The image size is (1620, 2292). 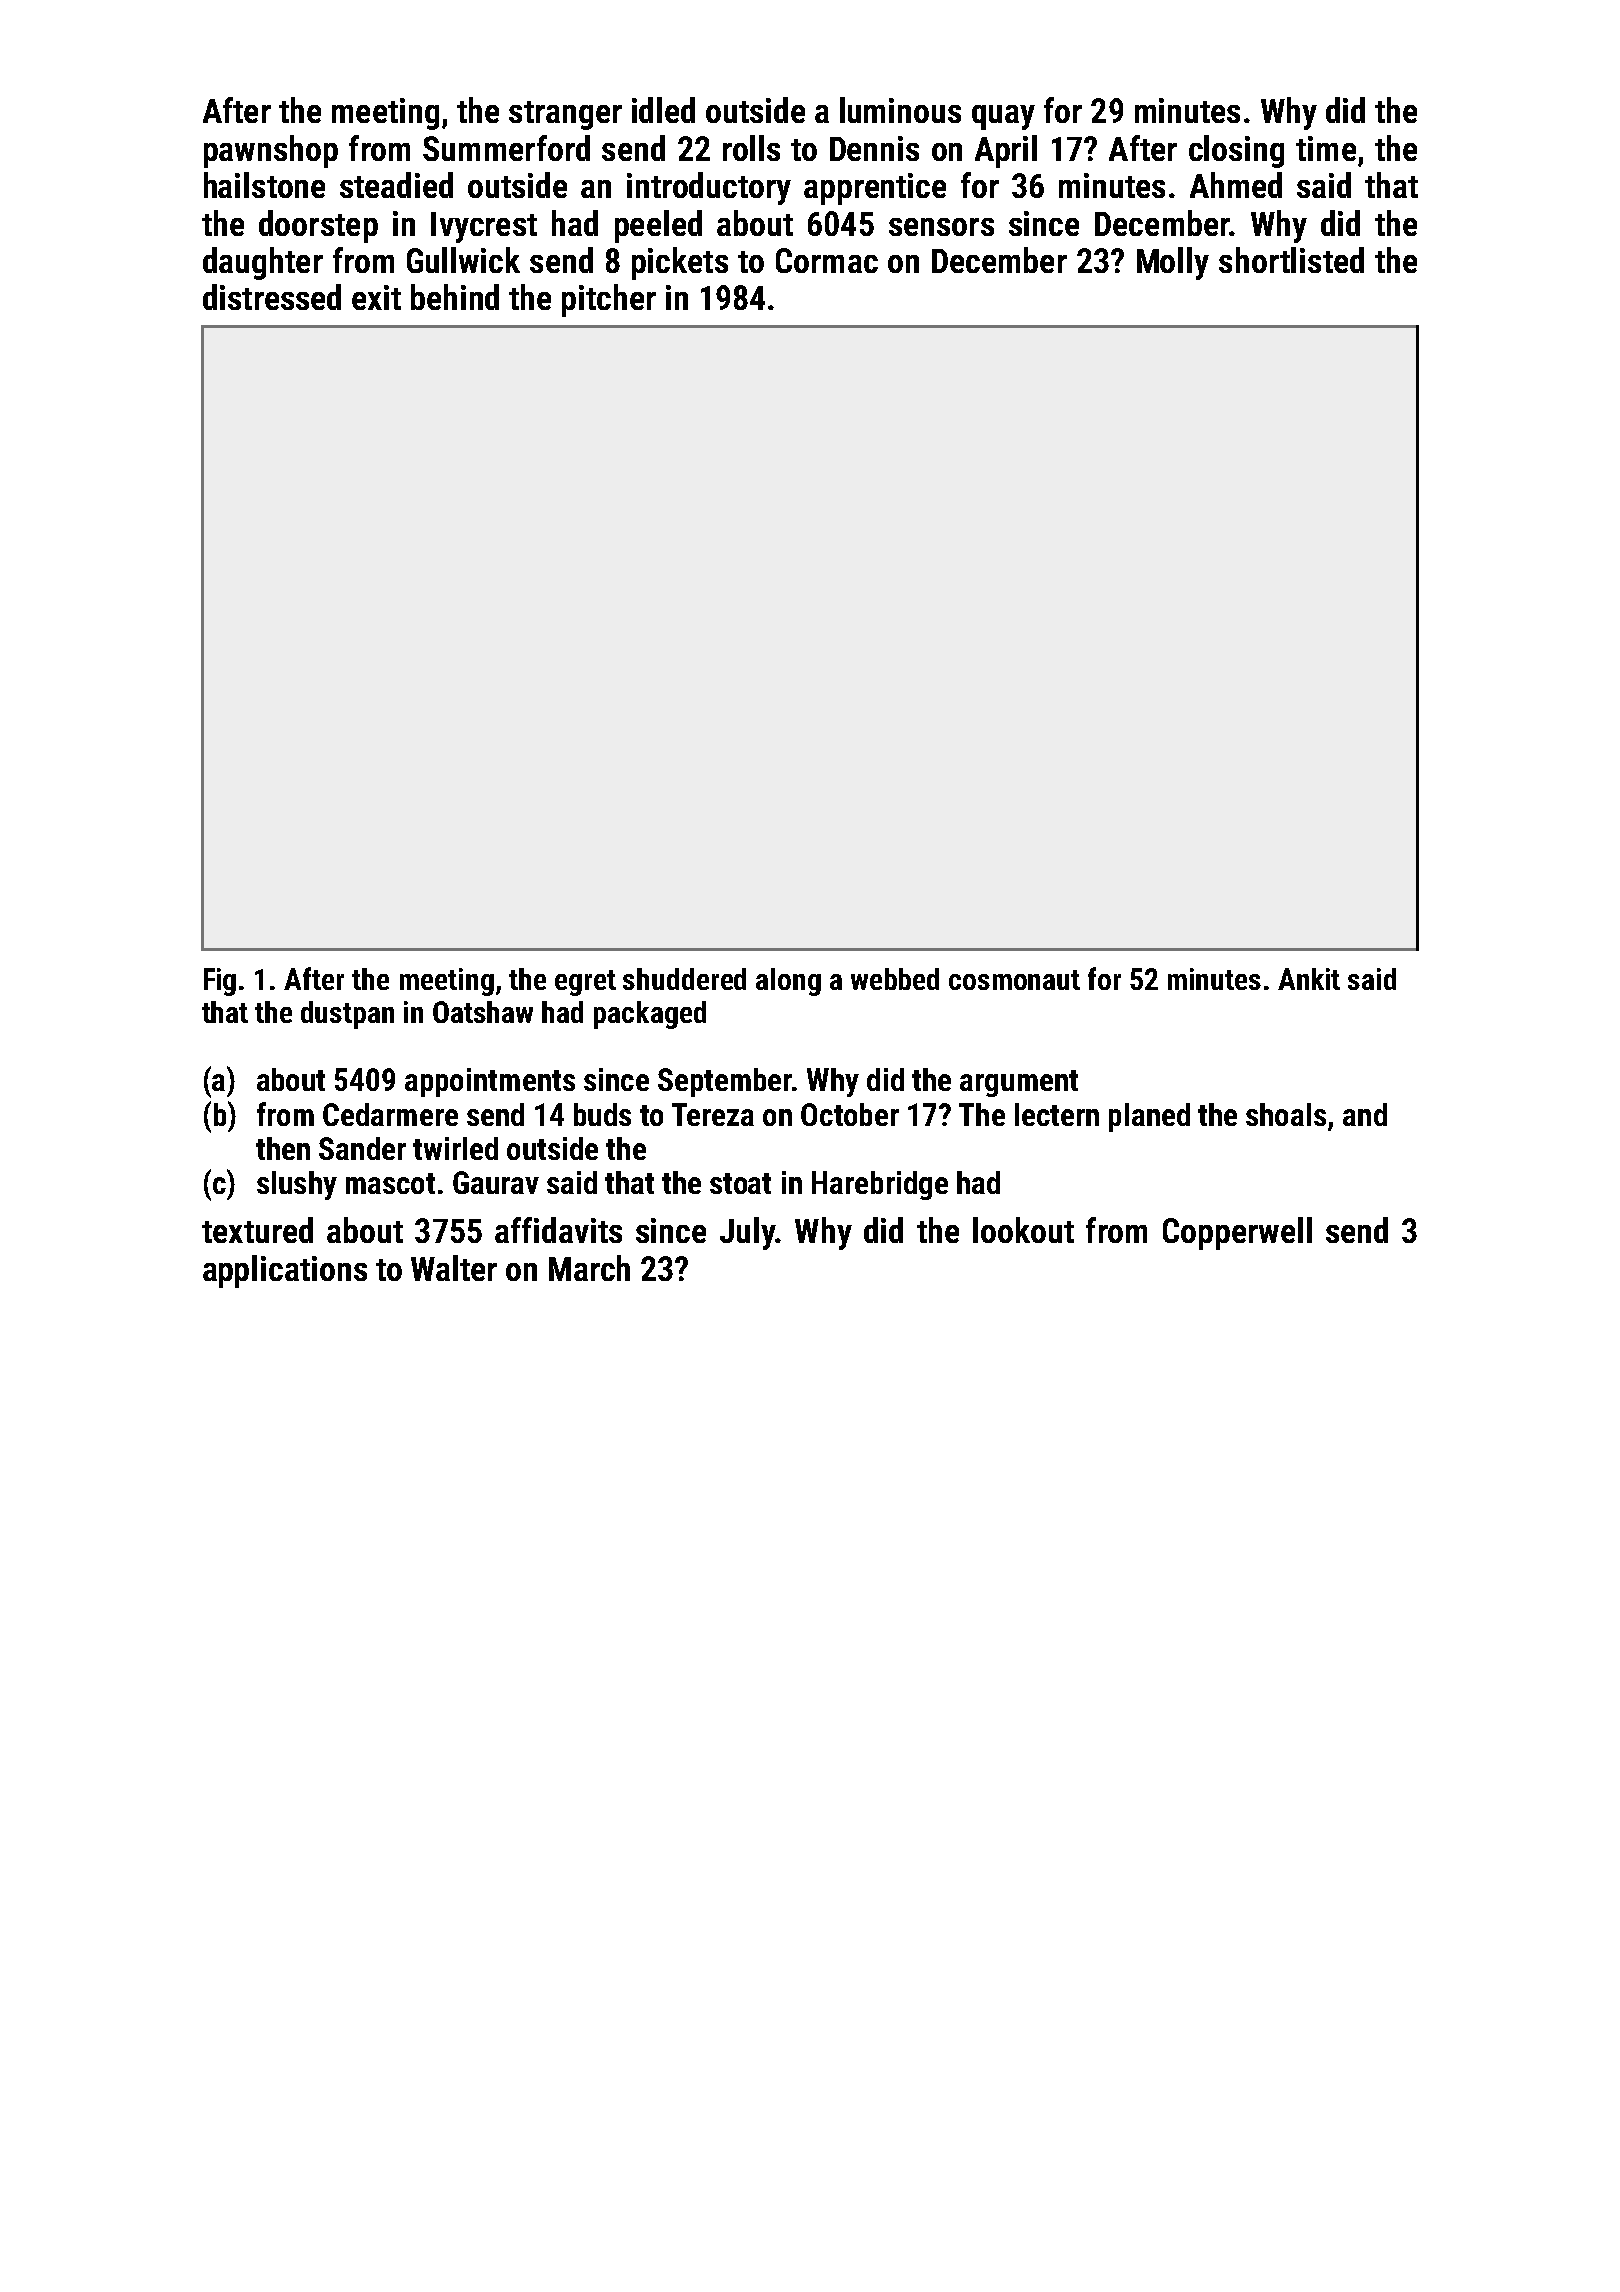 What do you see at coordinates (1326, 148) in the page?
I see `time` at bounding box center [1326, 148].
